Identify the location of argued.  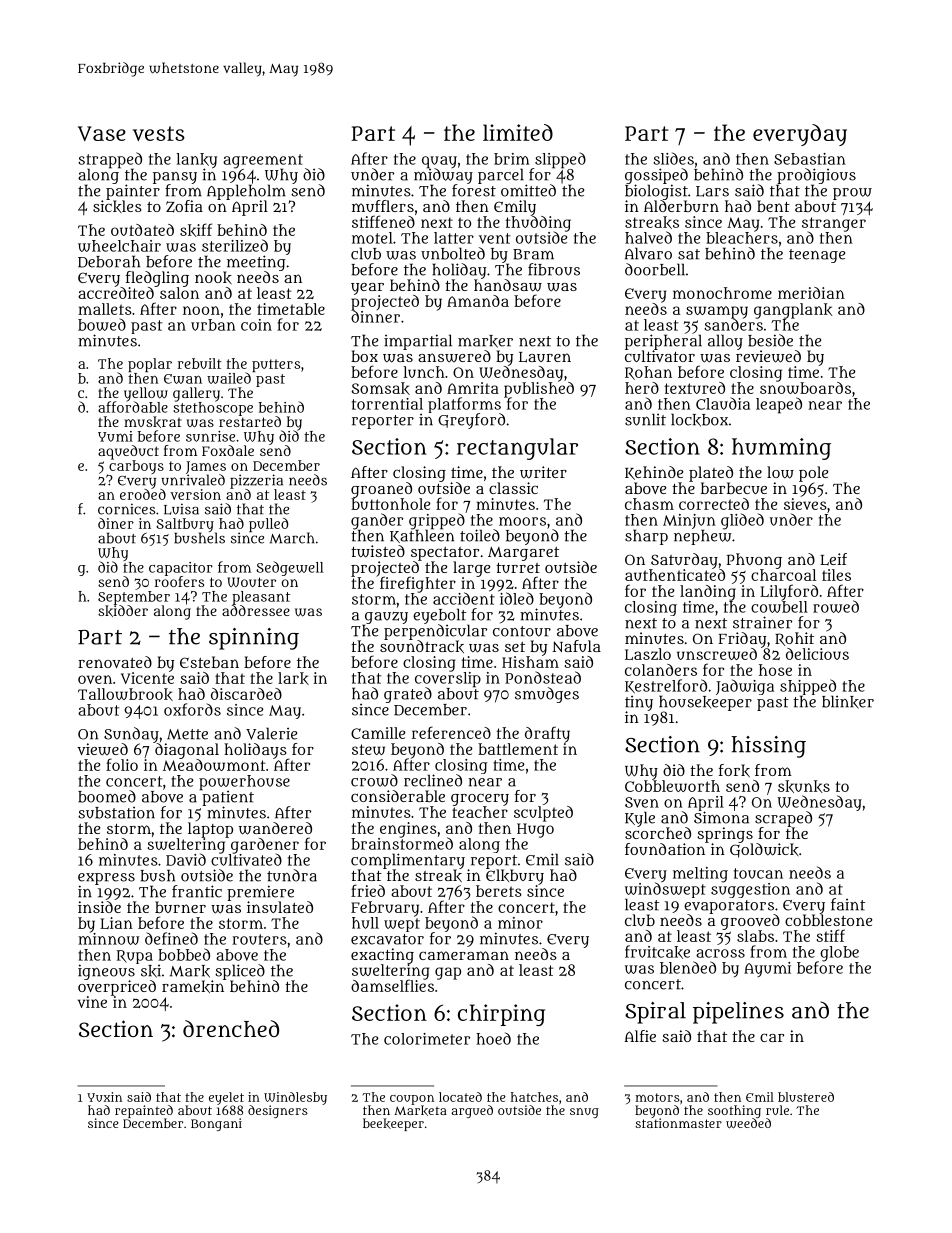
(472, 1111).
